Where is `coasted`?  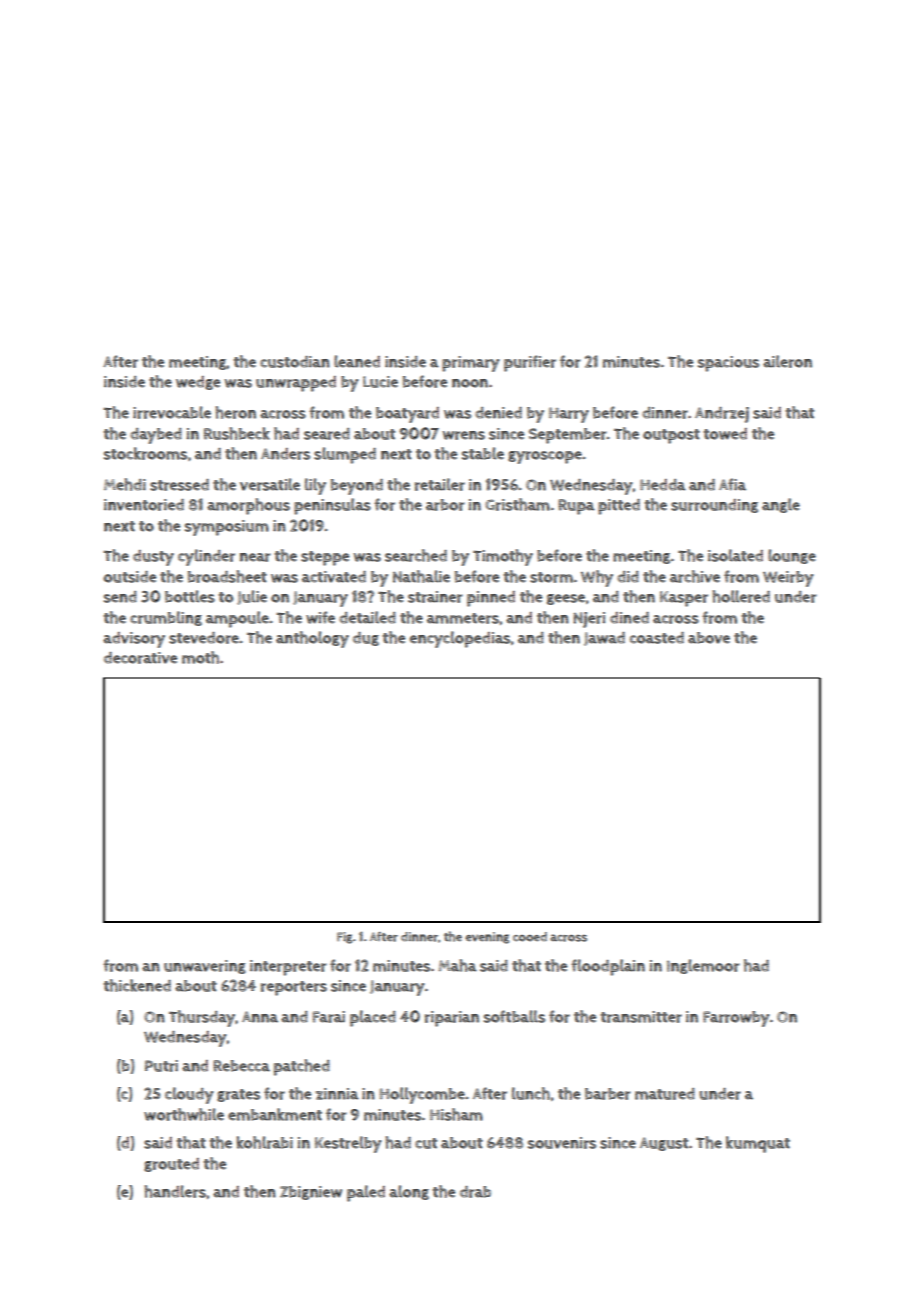
coasted is located at coordinates (657, 638).
